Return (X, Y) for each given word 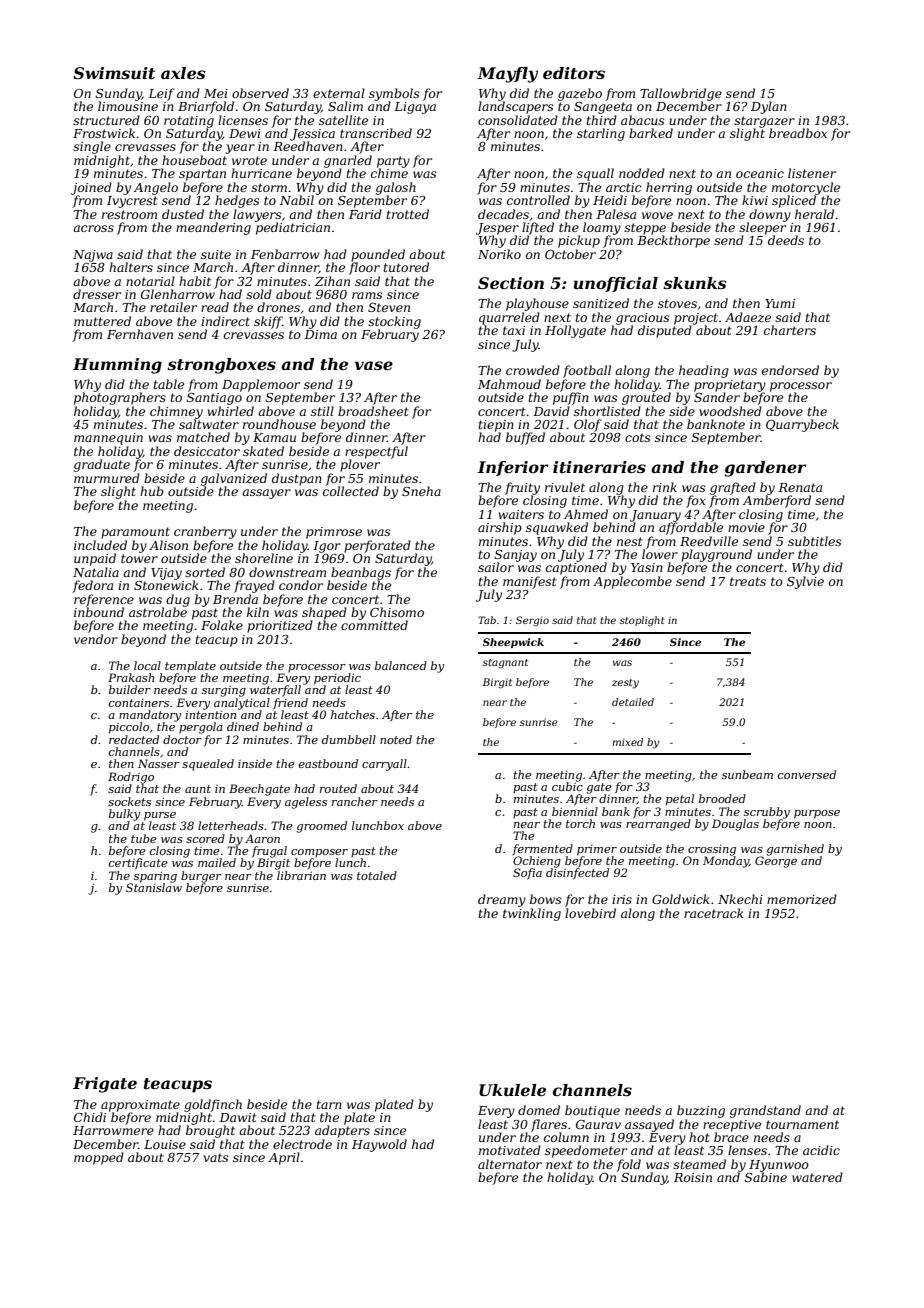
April (284, 1158)
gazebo (580, 94)
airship (500, 528)
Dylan (769, 107)
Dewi (245, 133)
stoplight (642, 621)
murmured (107, 478)
